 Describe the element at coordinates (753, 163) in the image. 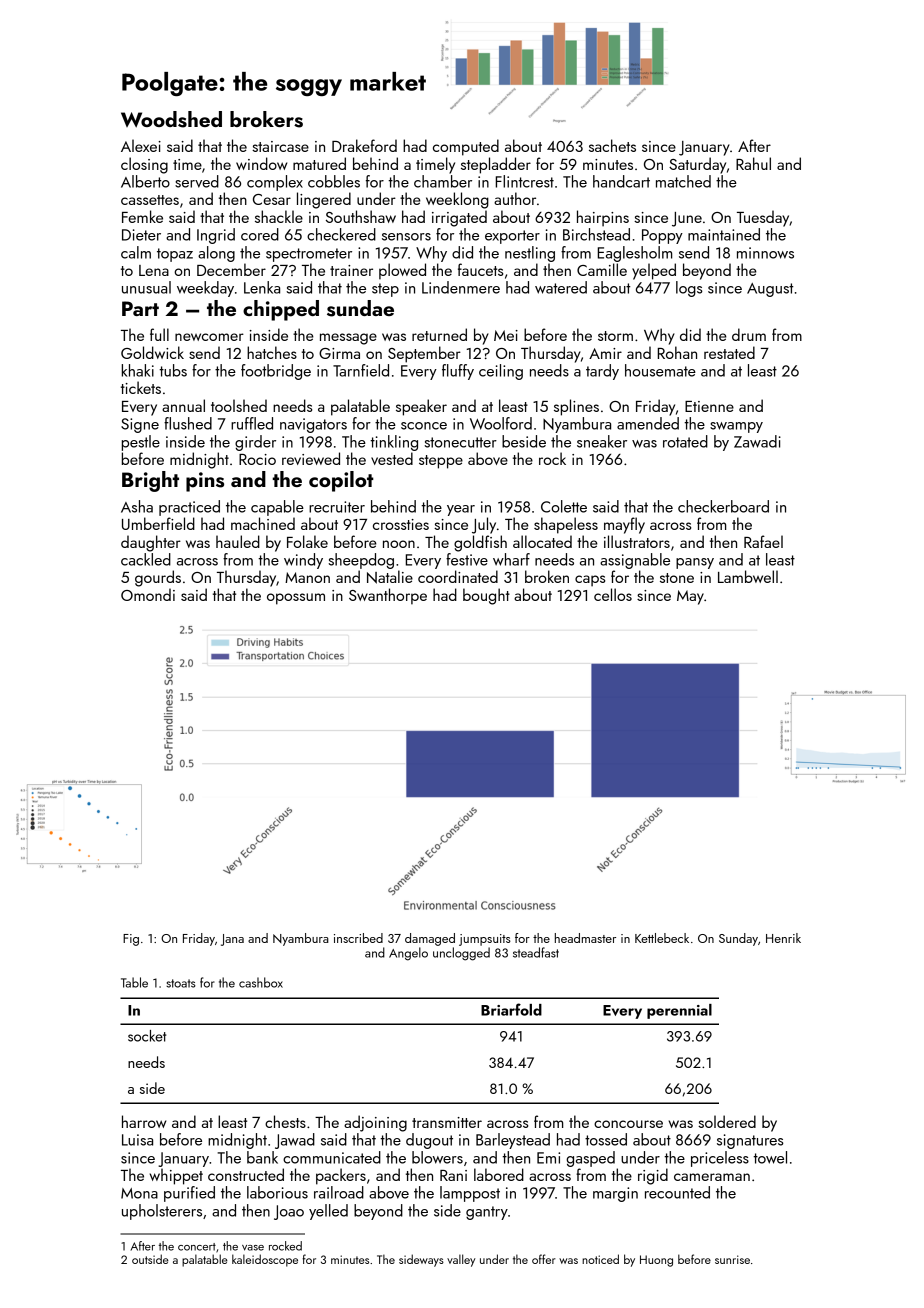

I see `Rahul` at that location.
